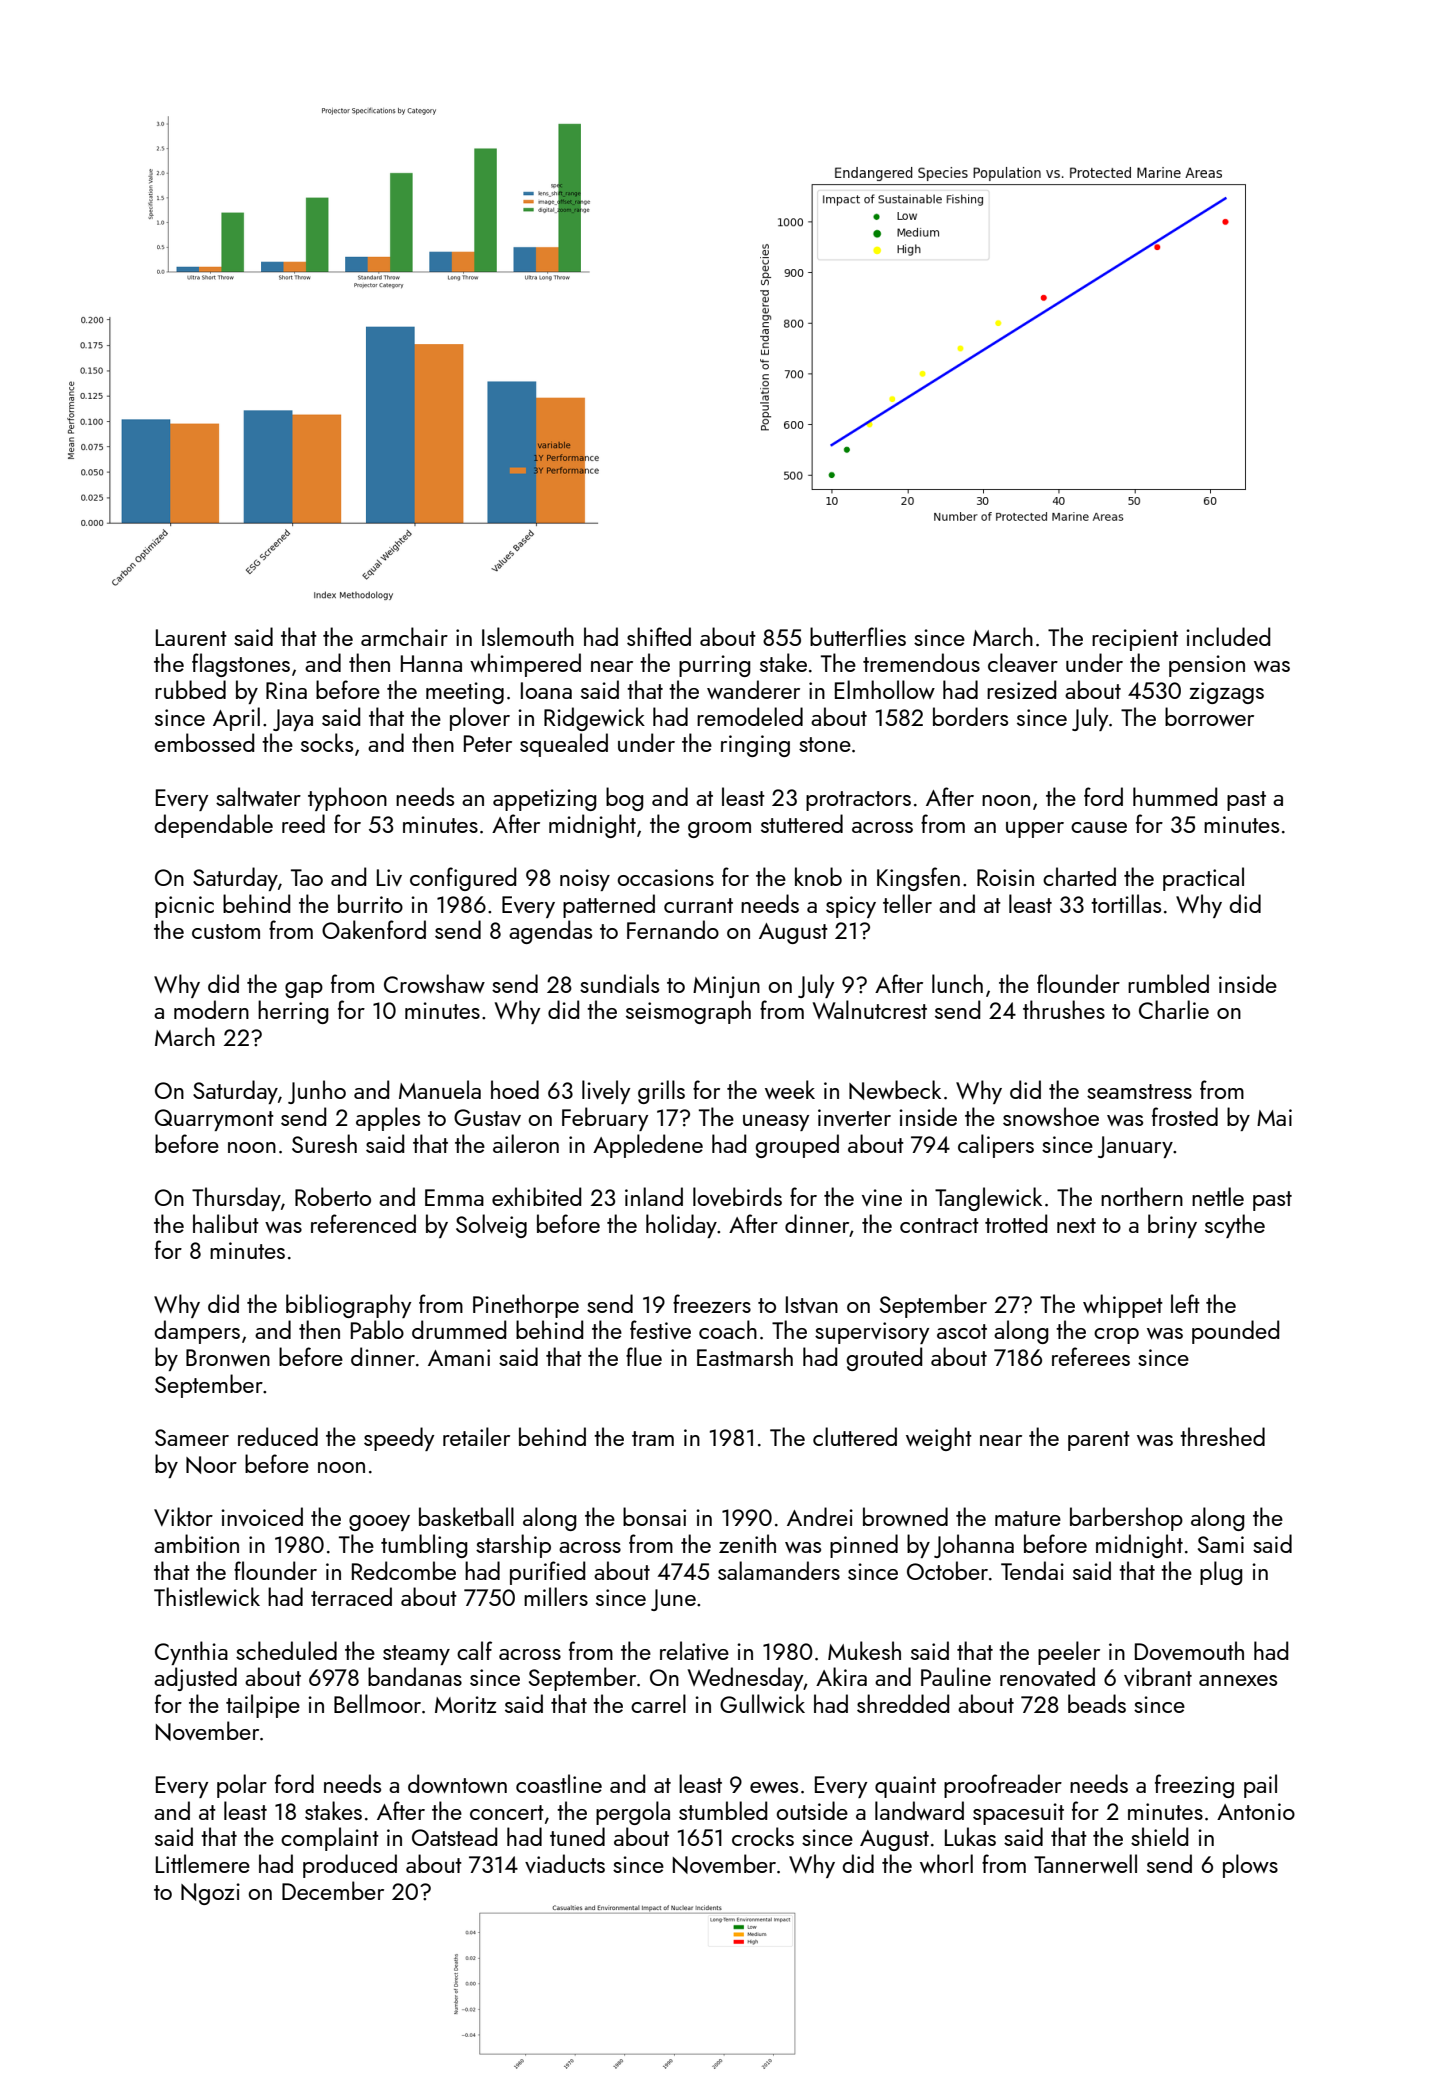 The image size is (1450, 2100). What do you see at coordinates (812, 1810) in the page?
I see `outside` at bounding box center [812, 1810].
